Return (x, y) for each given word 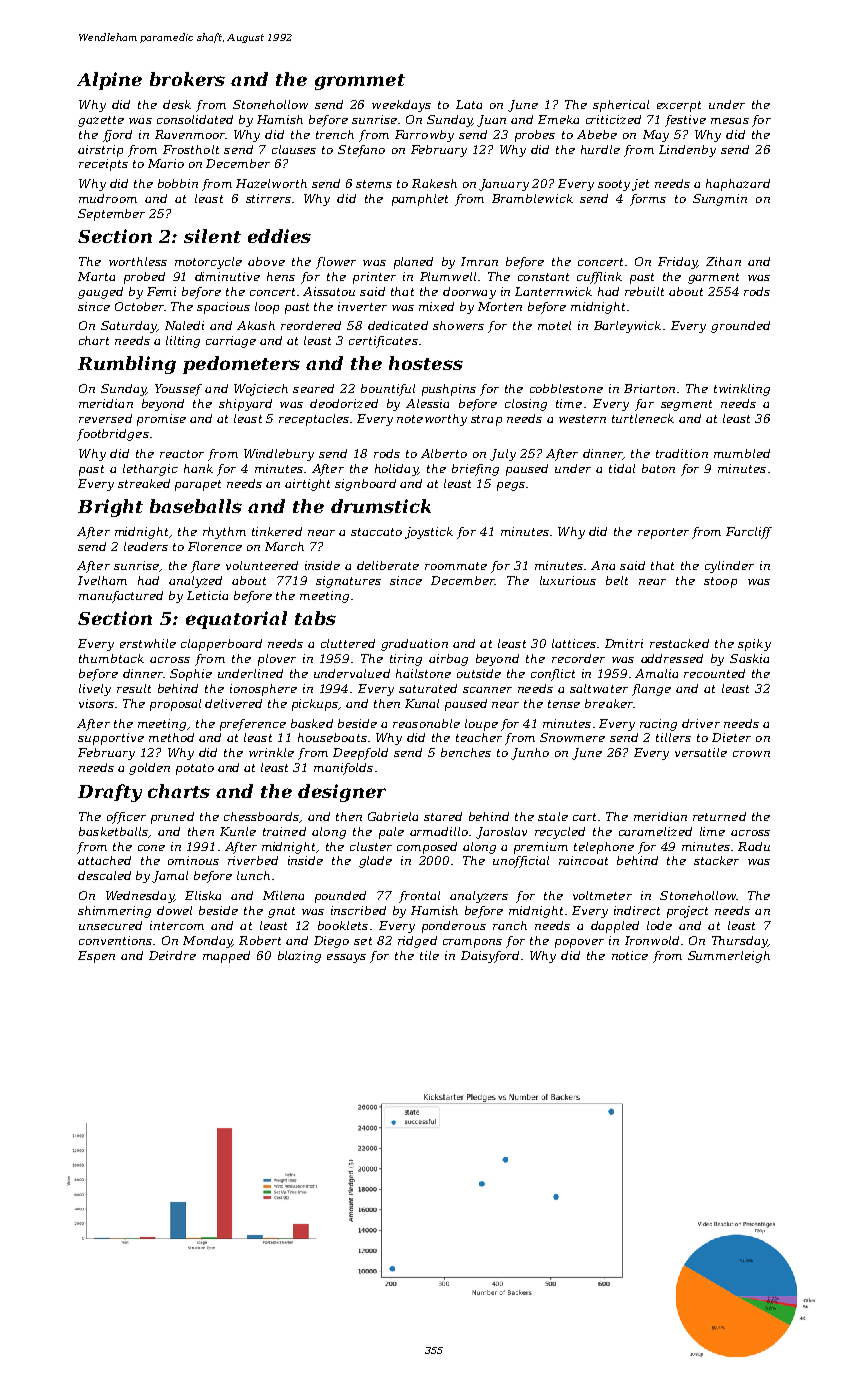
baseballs (196, 506)
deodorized (344, 403)
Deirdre (172, 955)
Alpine (109, 81)
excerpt (679, 106)
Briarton (649, 388)
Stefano (361, 151)
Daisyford (490, 957)
